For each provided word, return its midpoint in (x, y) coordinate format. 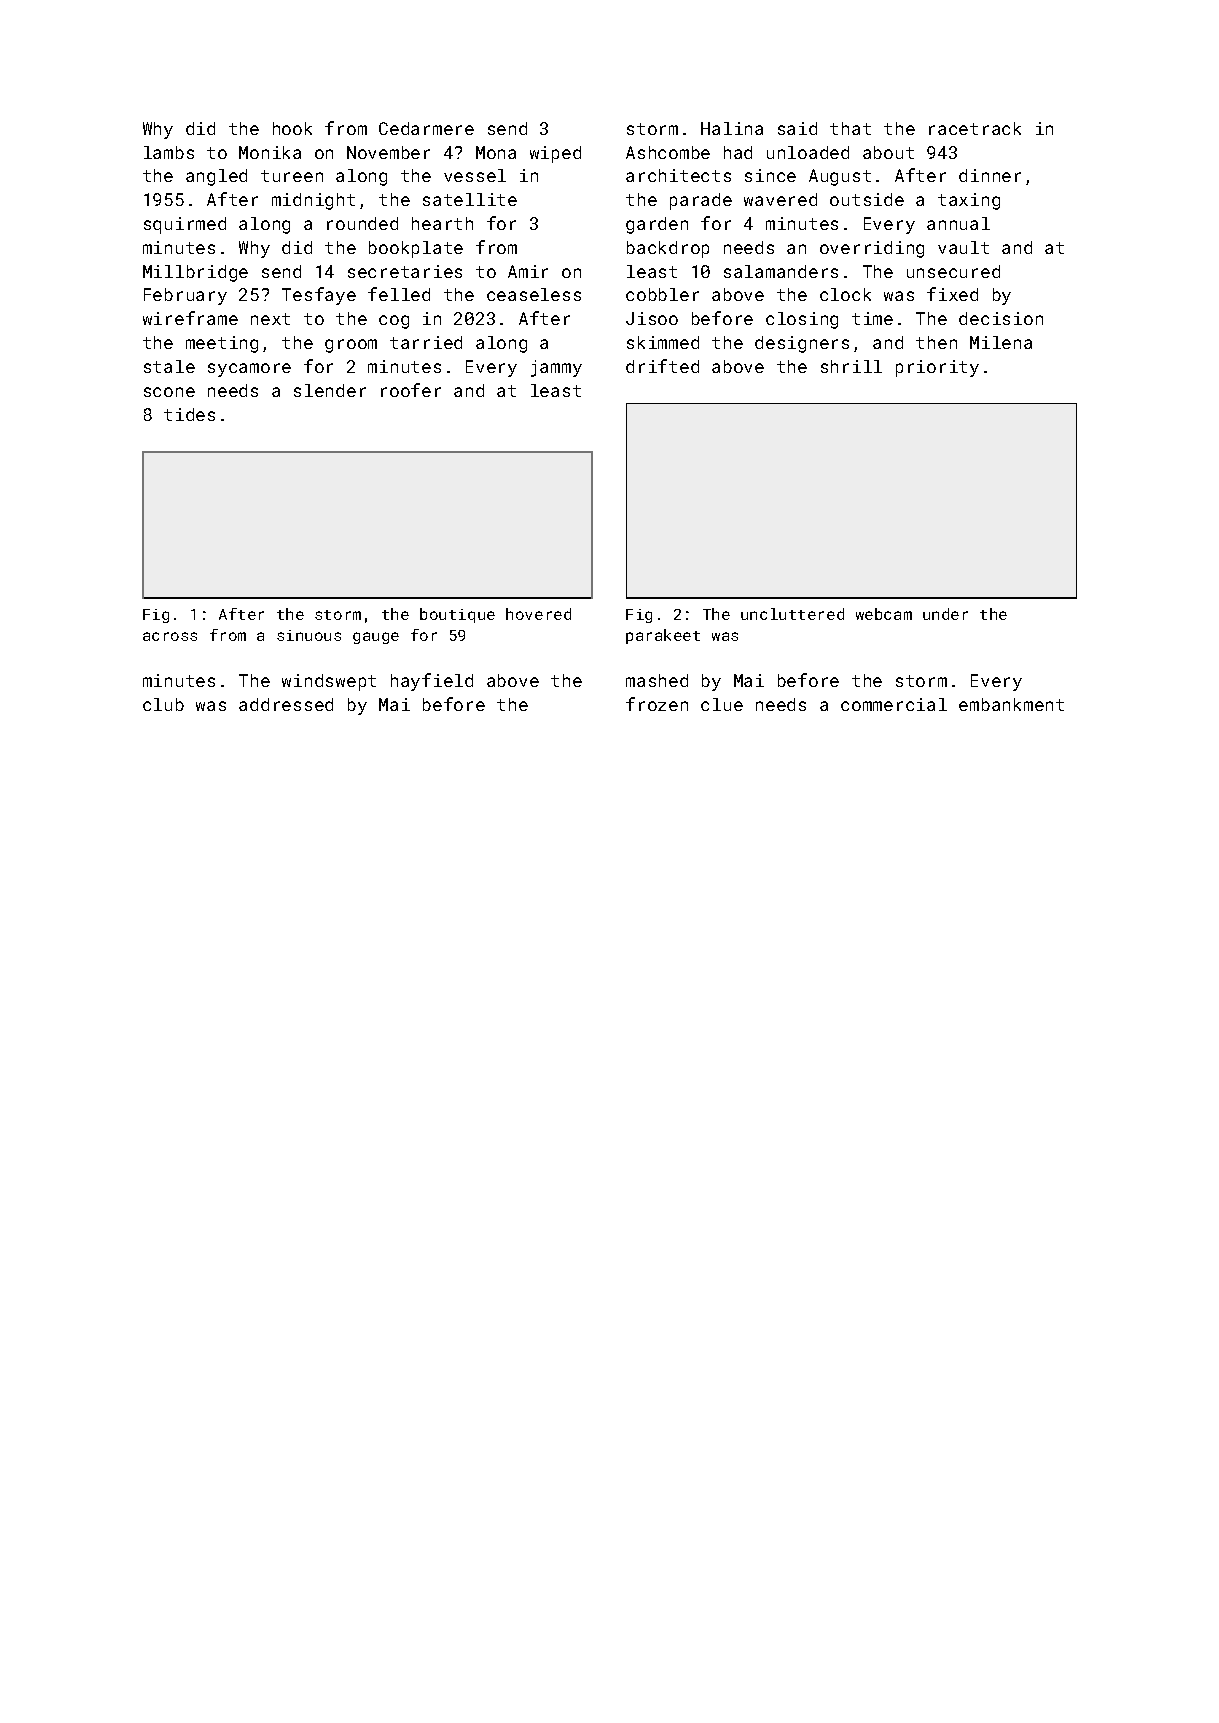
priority (937, 368)
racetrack (975, 128)
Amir (528, 271)
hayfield (432, 682)
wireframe (190, 318)
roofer (411, 390)
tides (189, 414)
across (170, 636)
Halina (732, 128)
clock (845, 294)
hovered (538, 614)
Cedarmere (426, 128)
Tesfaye (319, 296)
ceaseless (534, 294)
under (945, 614)
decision (1001, 318)
